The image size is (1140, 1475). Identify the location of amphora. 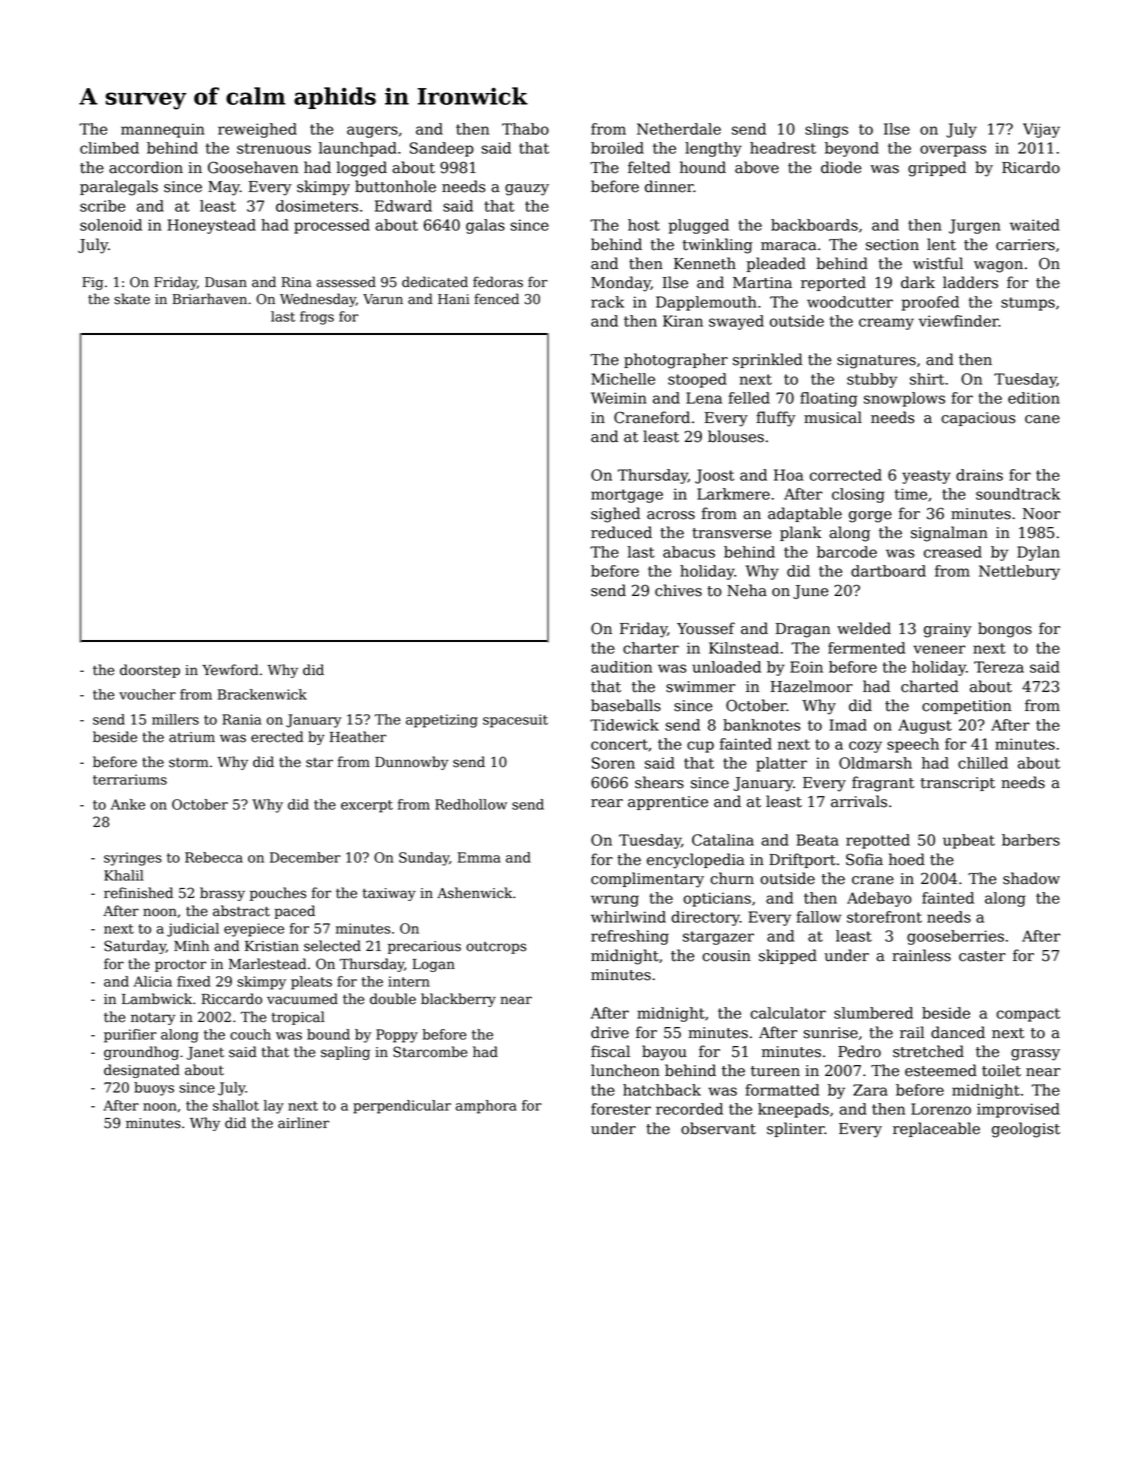
(486, 1107).
